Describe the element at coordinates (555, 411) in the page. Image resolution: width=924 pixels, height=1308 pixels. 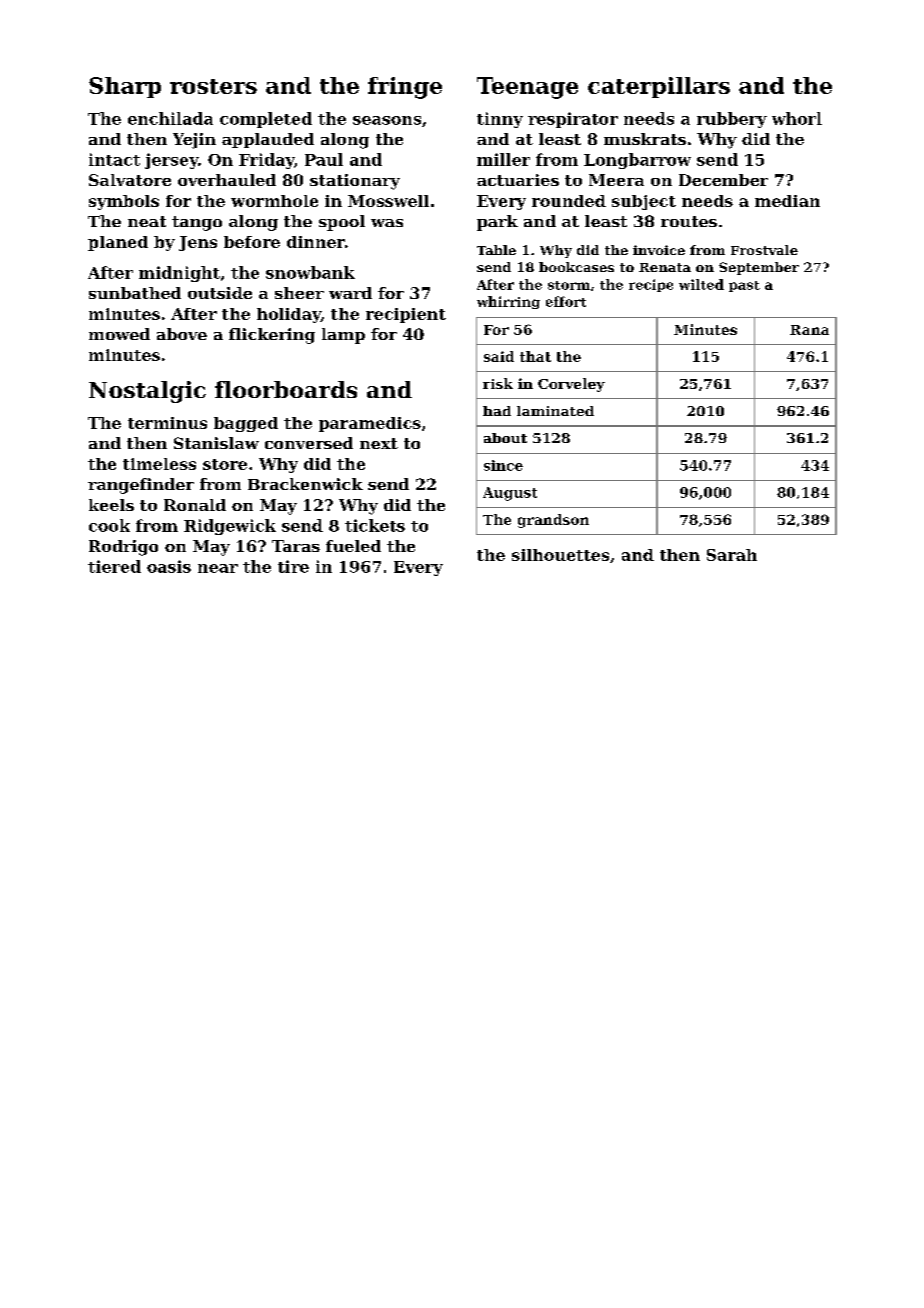
I see `laminated` at that location.
